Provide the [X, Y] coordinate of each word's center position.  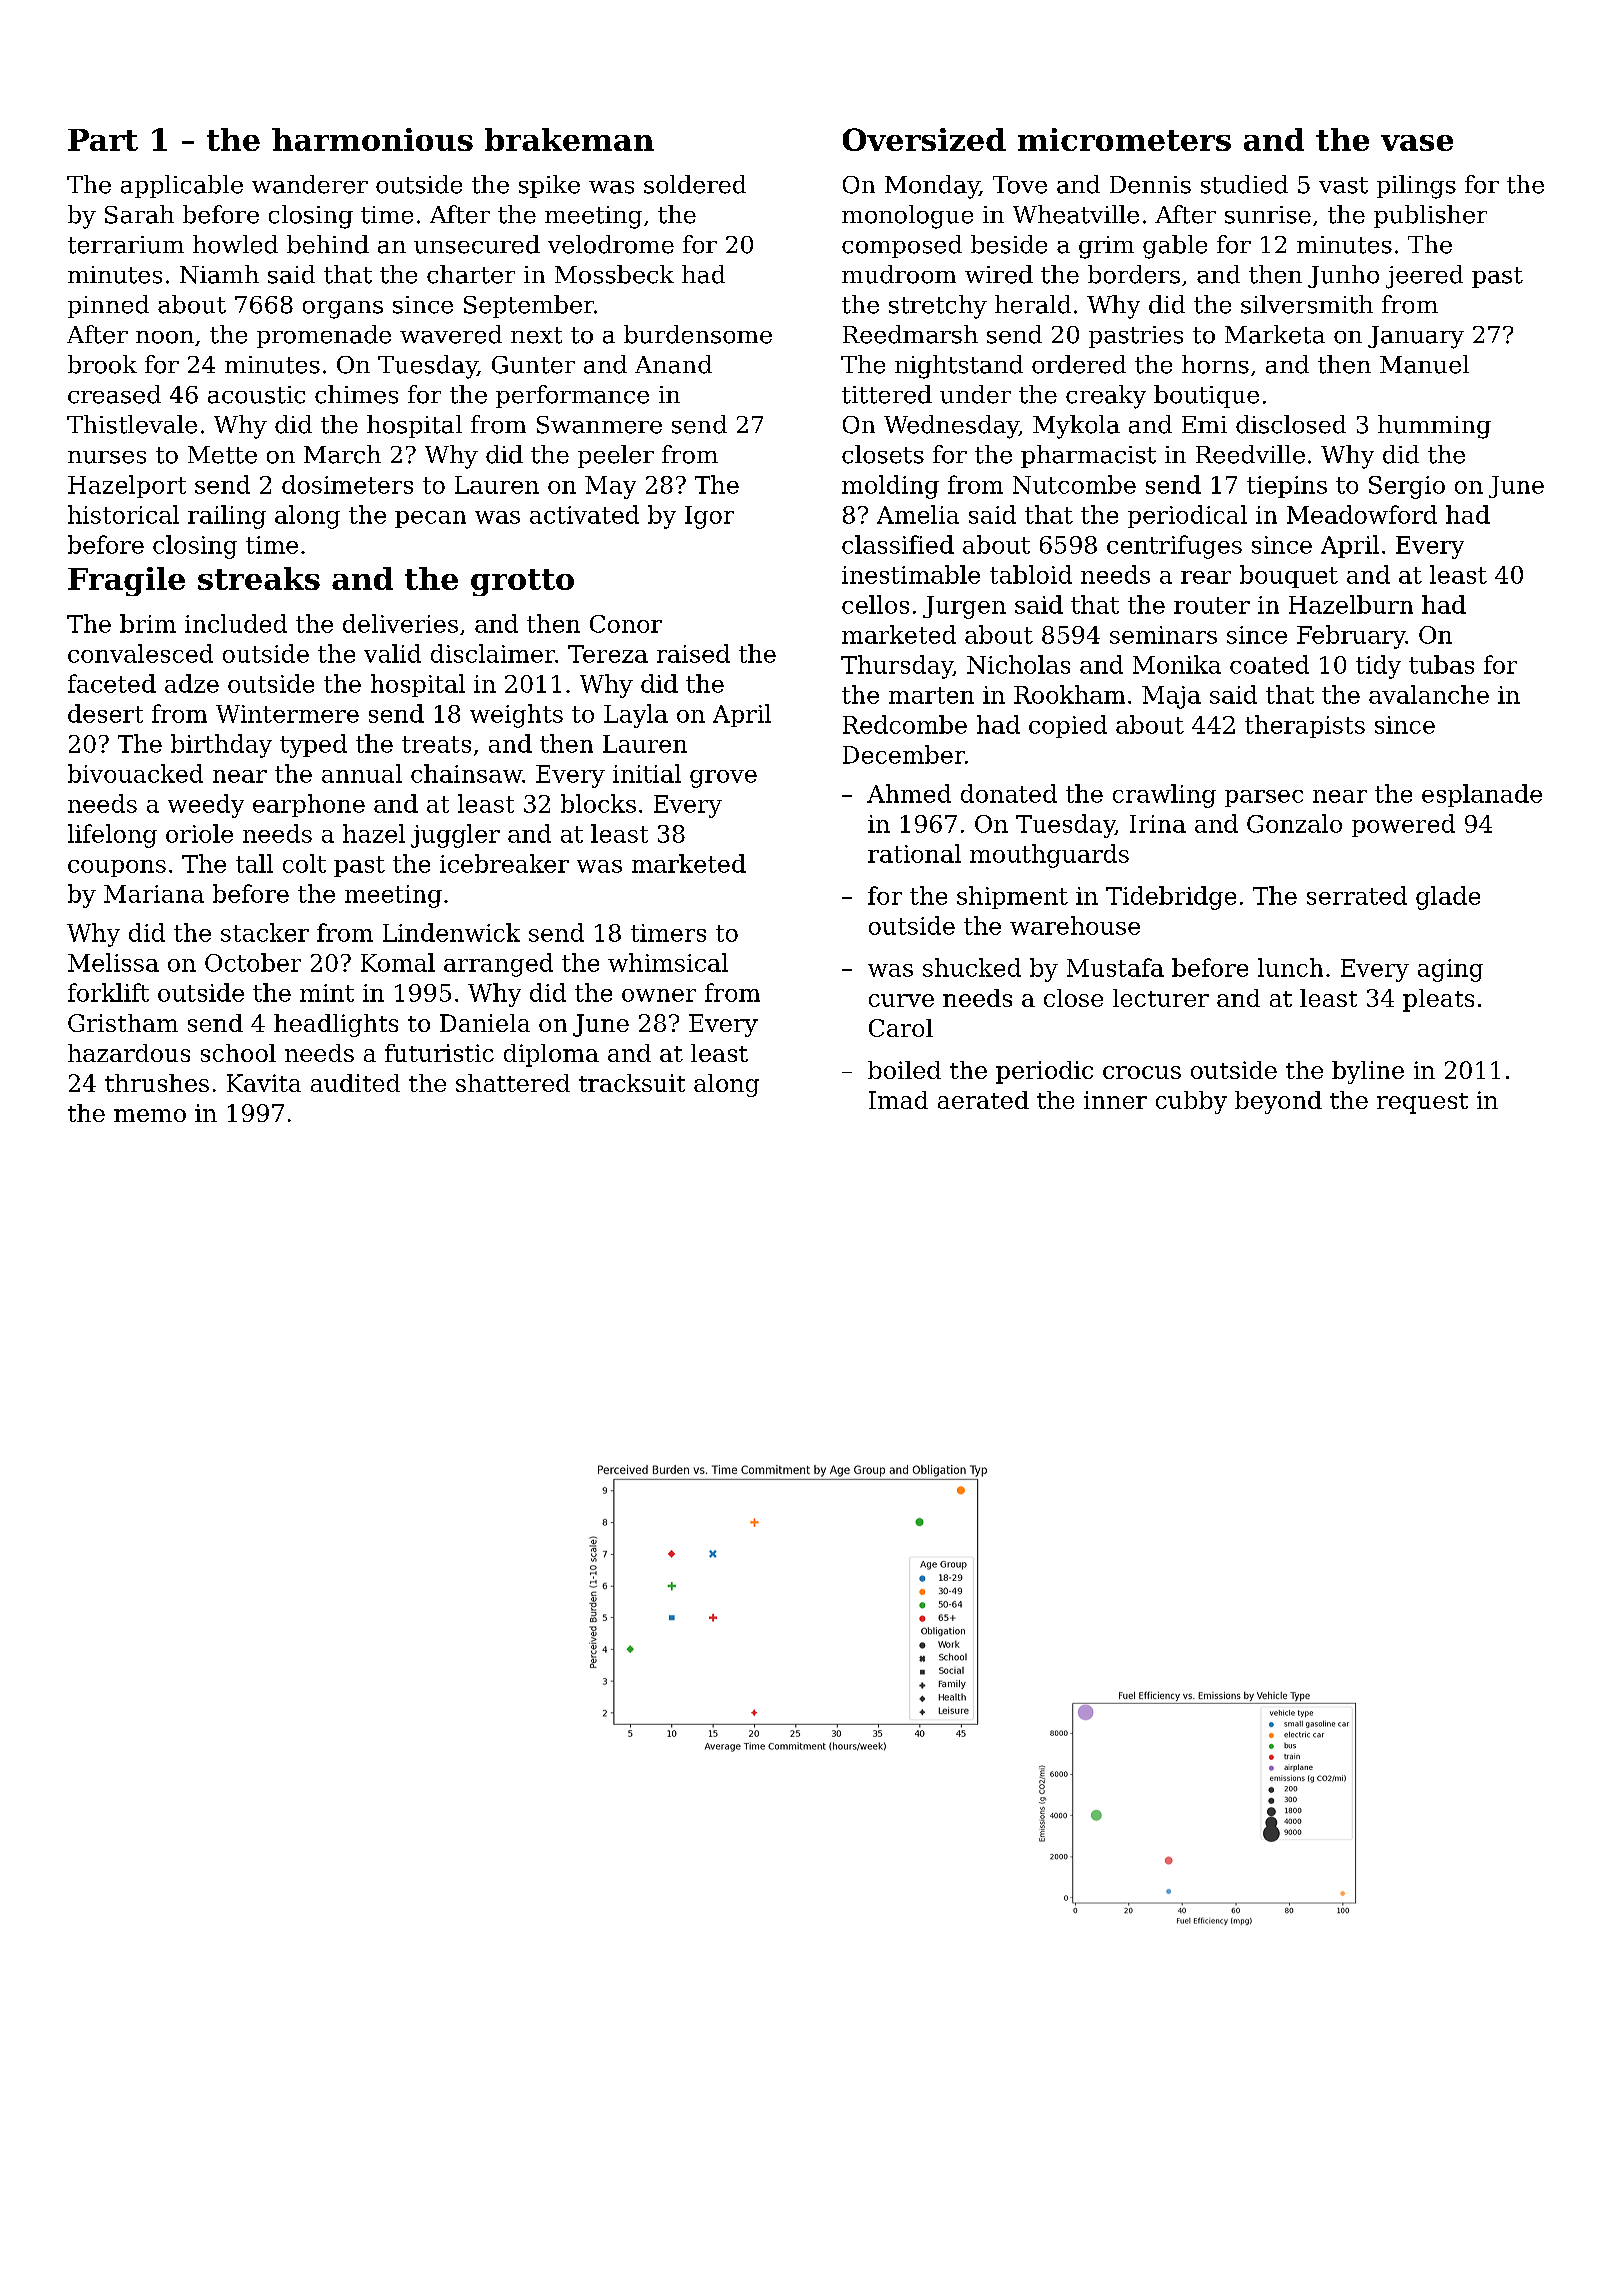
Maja [1171, 697]
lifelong [112, 836]
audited [355, 1083]
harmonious [372, 139]
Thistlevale [132, 424]
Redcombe [905, 724]
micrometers [1124, 139]
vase [1417, 143]
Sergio [1407, 487]
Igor [709, 517]
